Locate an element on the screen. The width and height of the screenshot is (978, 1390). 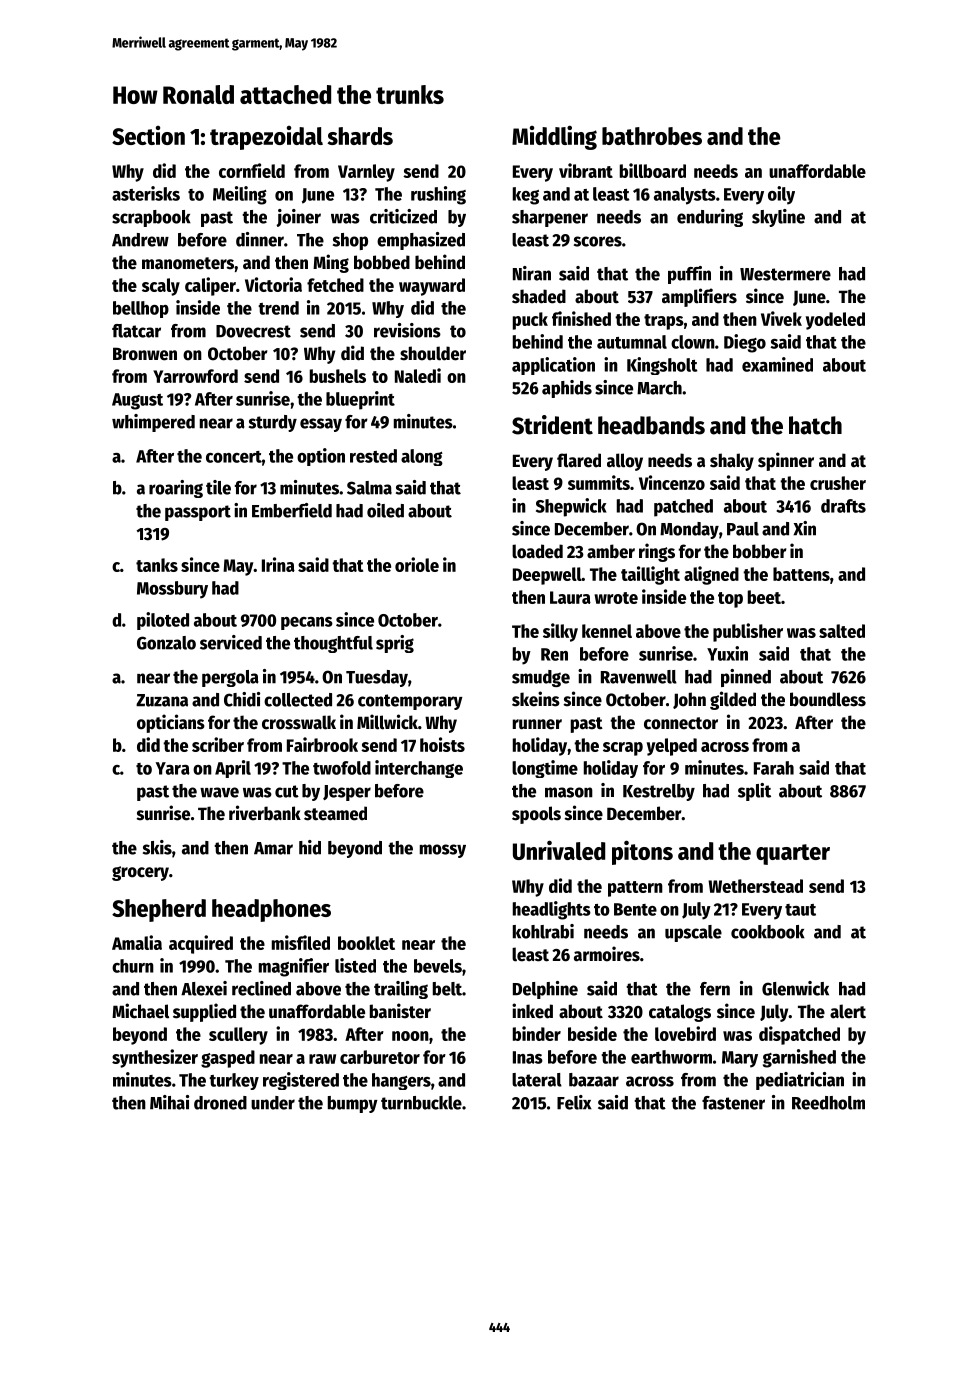
collected is located at coordinates (298, 700).
